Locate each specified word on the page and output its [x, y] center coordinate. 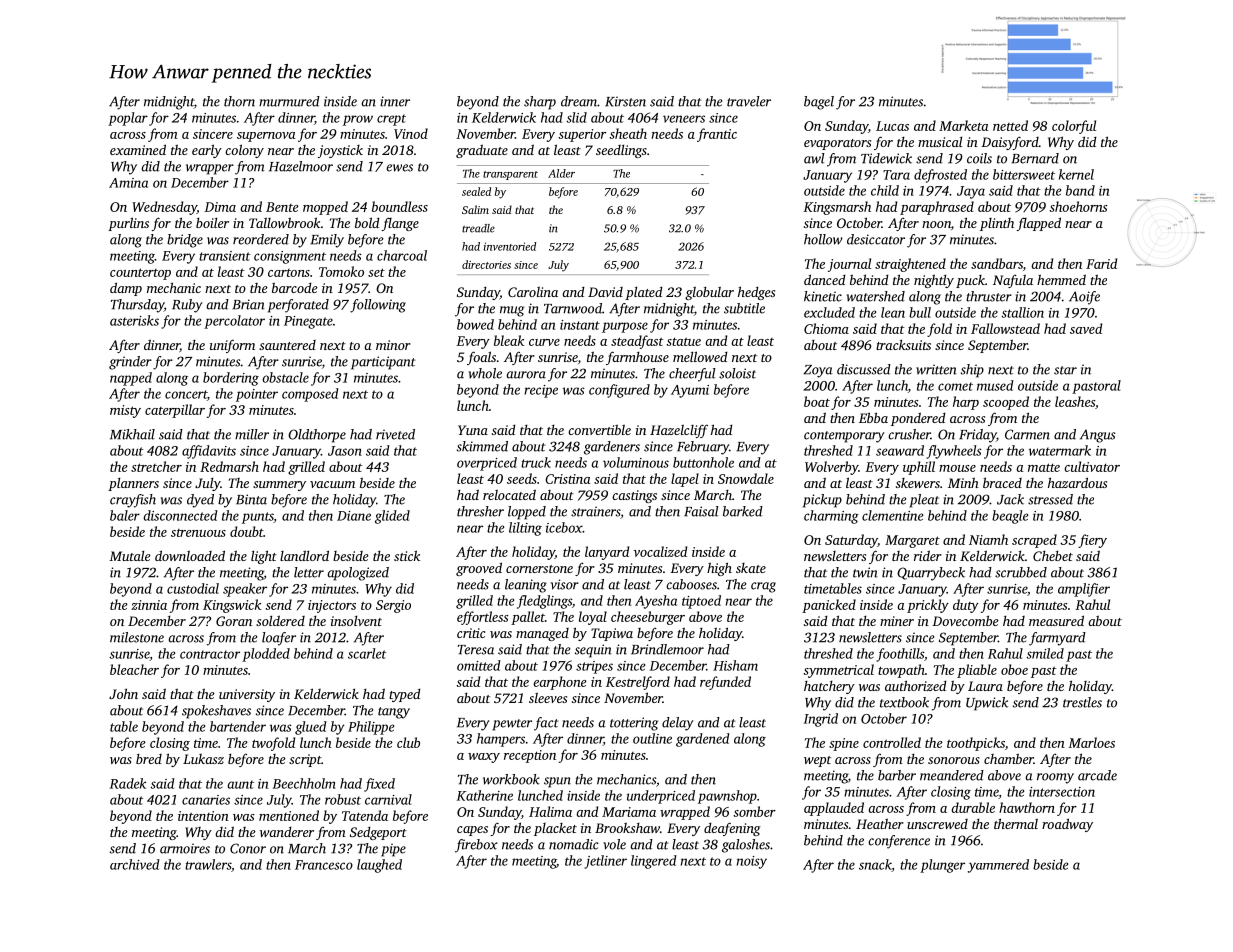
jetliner [605, 862]
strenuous [198, 533]
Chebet [1053, 556]
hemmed [1061, 279]
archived [135, 864]
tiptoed [701, 602]
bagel [819, 103]
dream [579, 101]
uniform [232, 346]
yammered [998, 866]
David [605, 292]
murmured [289, 101]
